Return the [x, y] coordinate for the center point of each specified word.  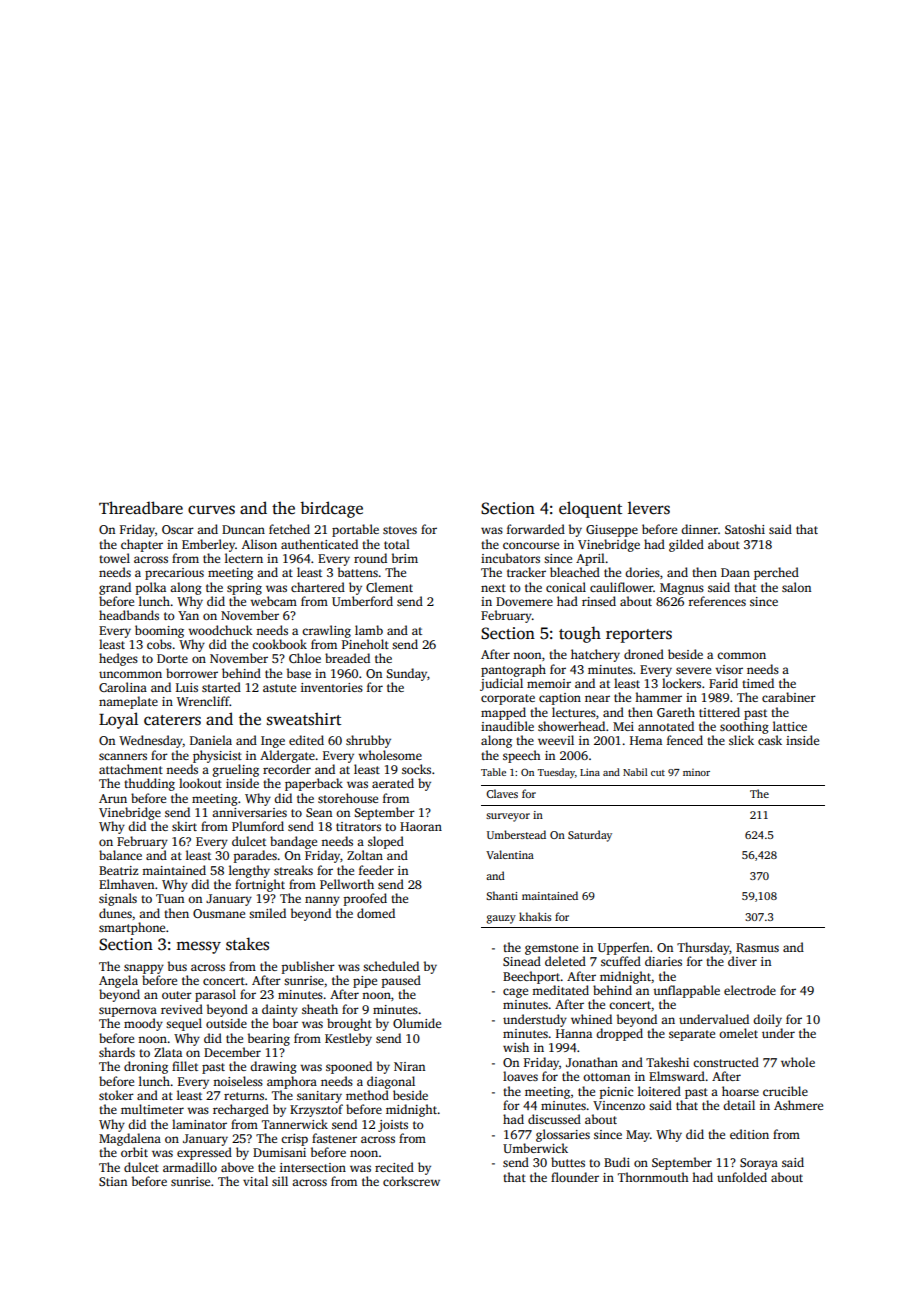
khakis [535, 916]
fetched [289, 529]
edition [749, 1134]
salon [796, 587]
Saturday [590, 836]
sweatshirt [304, 719]
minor [696, 772]
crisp [294, 1140]
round [370, 558]
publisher [308, 967]
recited [394, 1167]
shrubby [368, 741]
